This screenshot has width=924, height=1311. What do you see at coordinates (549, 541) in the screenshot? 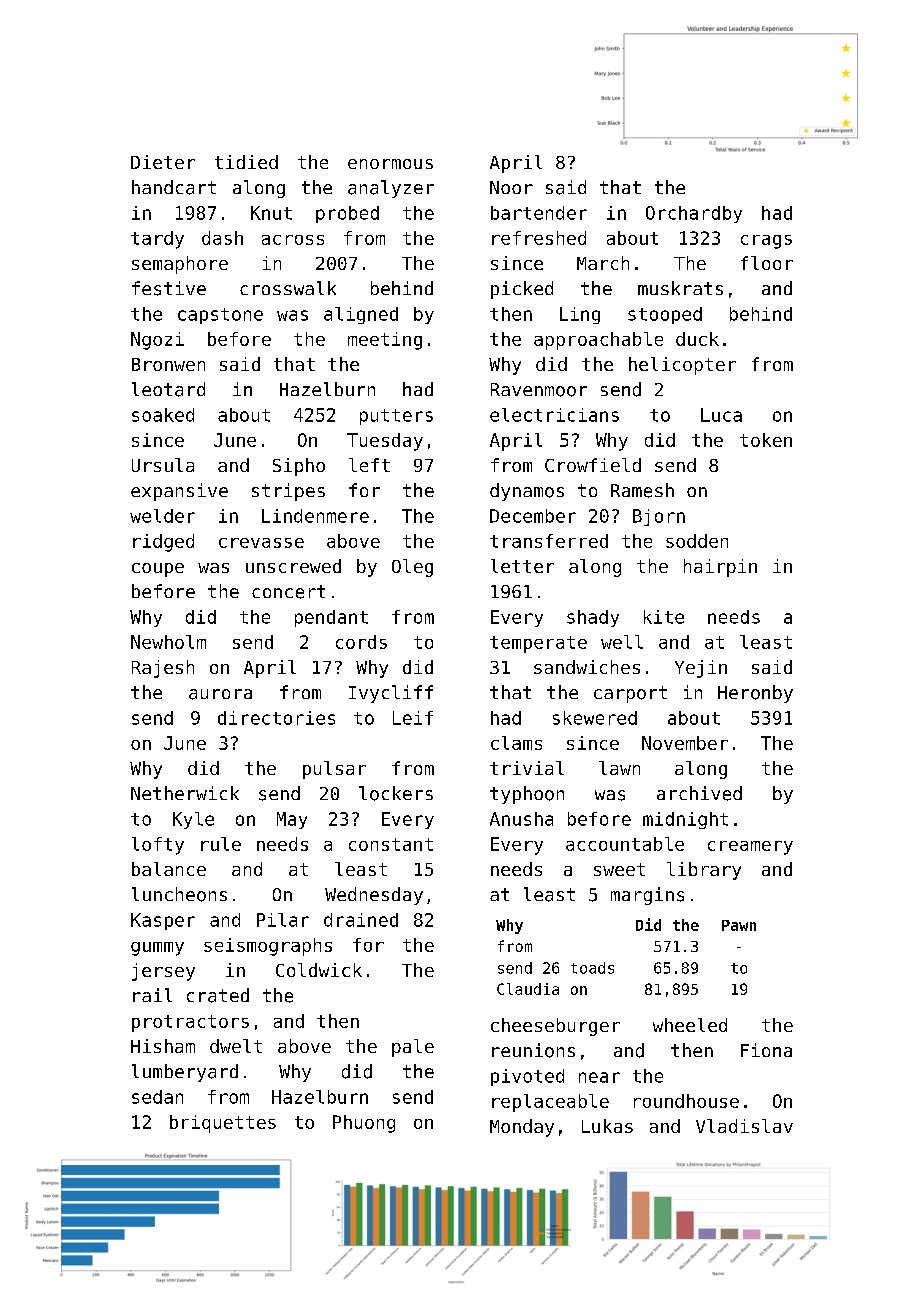
I see `transferred` at bounding box center [549, 541].
